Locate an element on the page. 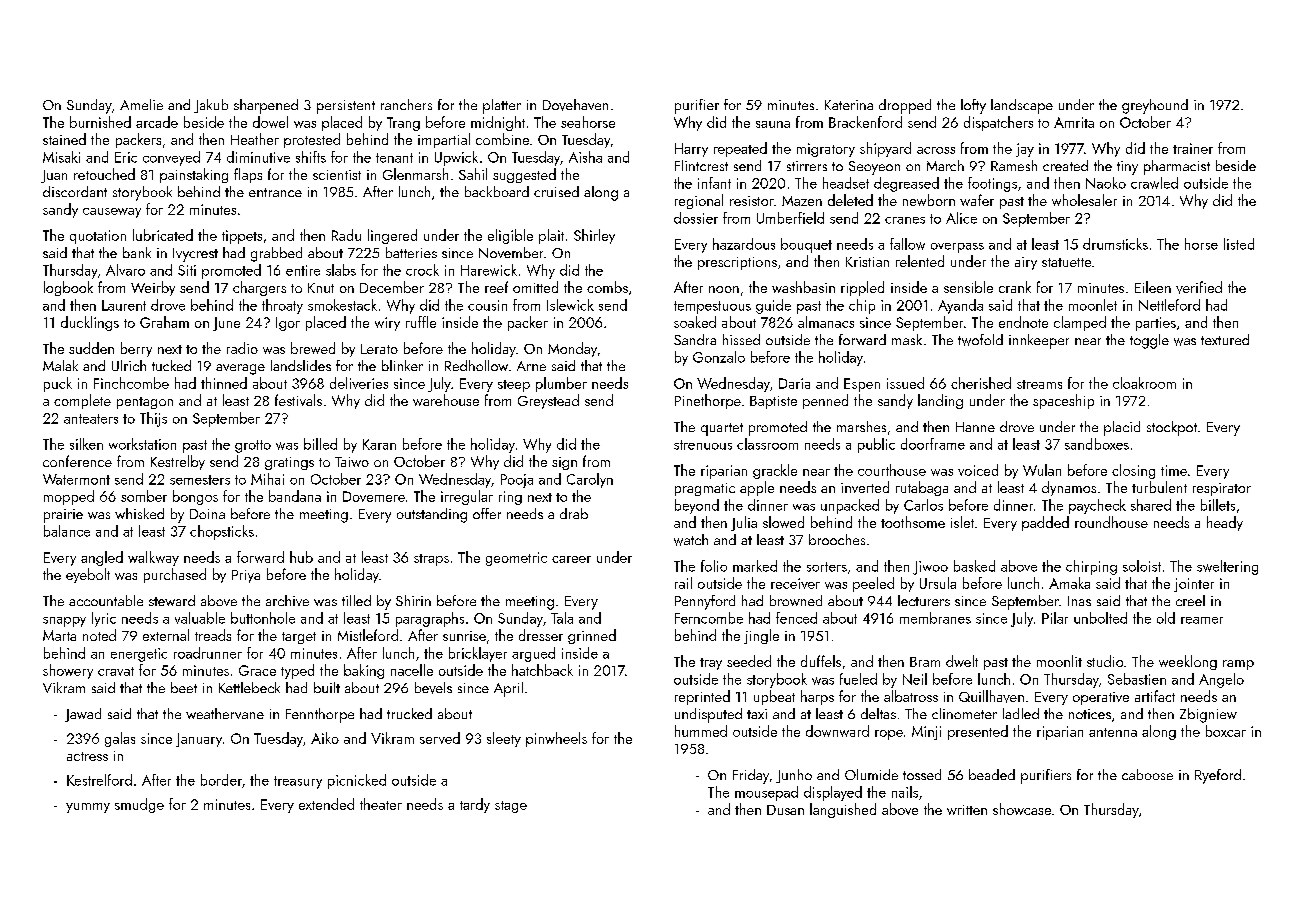 This page has height=924, width=1308. tardy is located at coordinates (475, 805).
